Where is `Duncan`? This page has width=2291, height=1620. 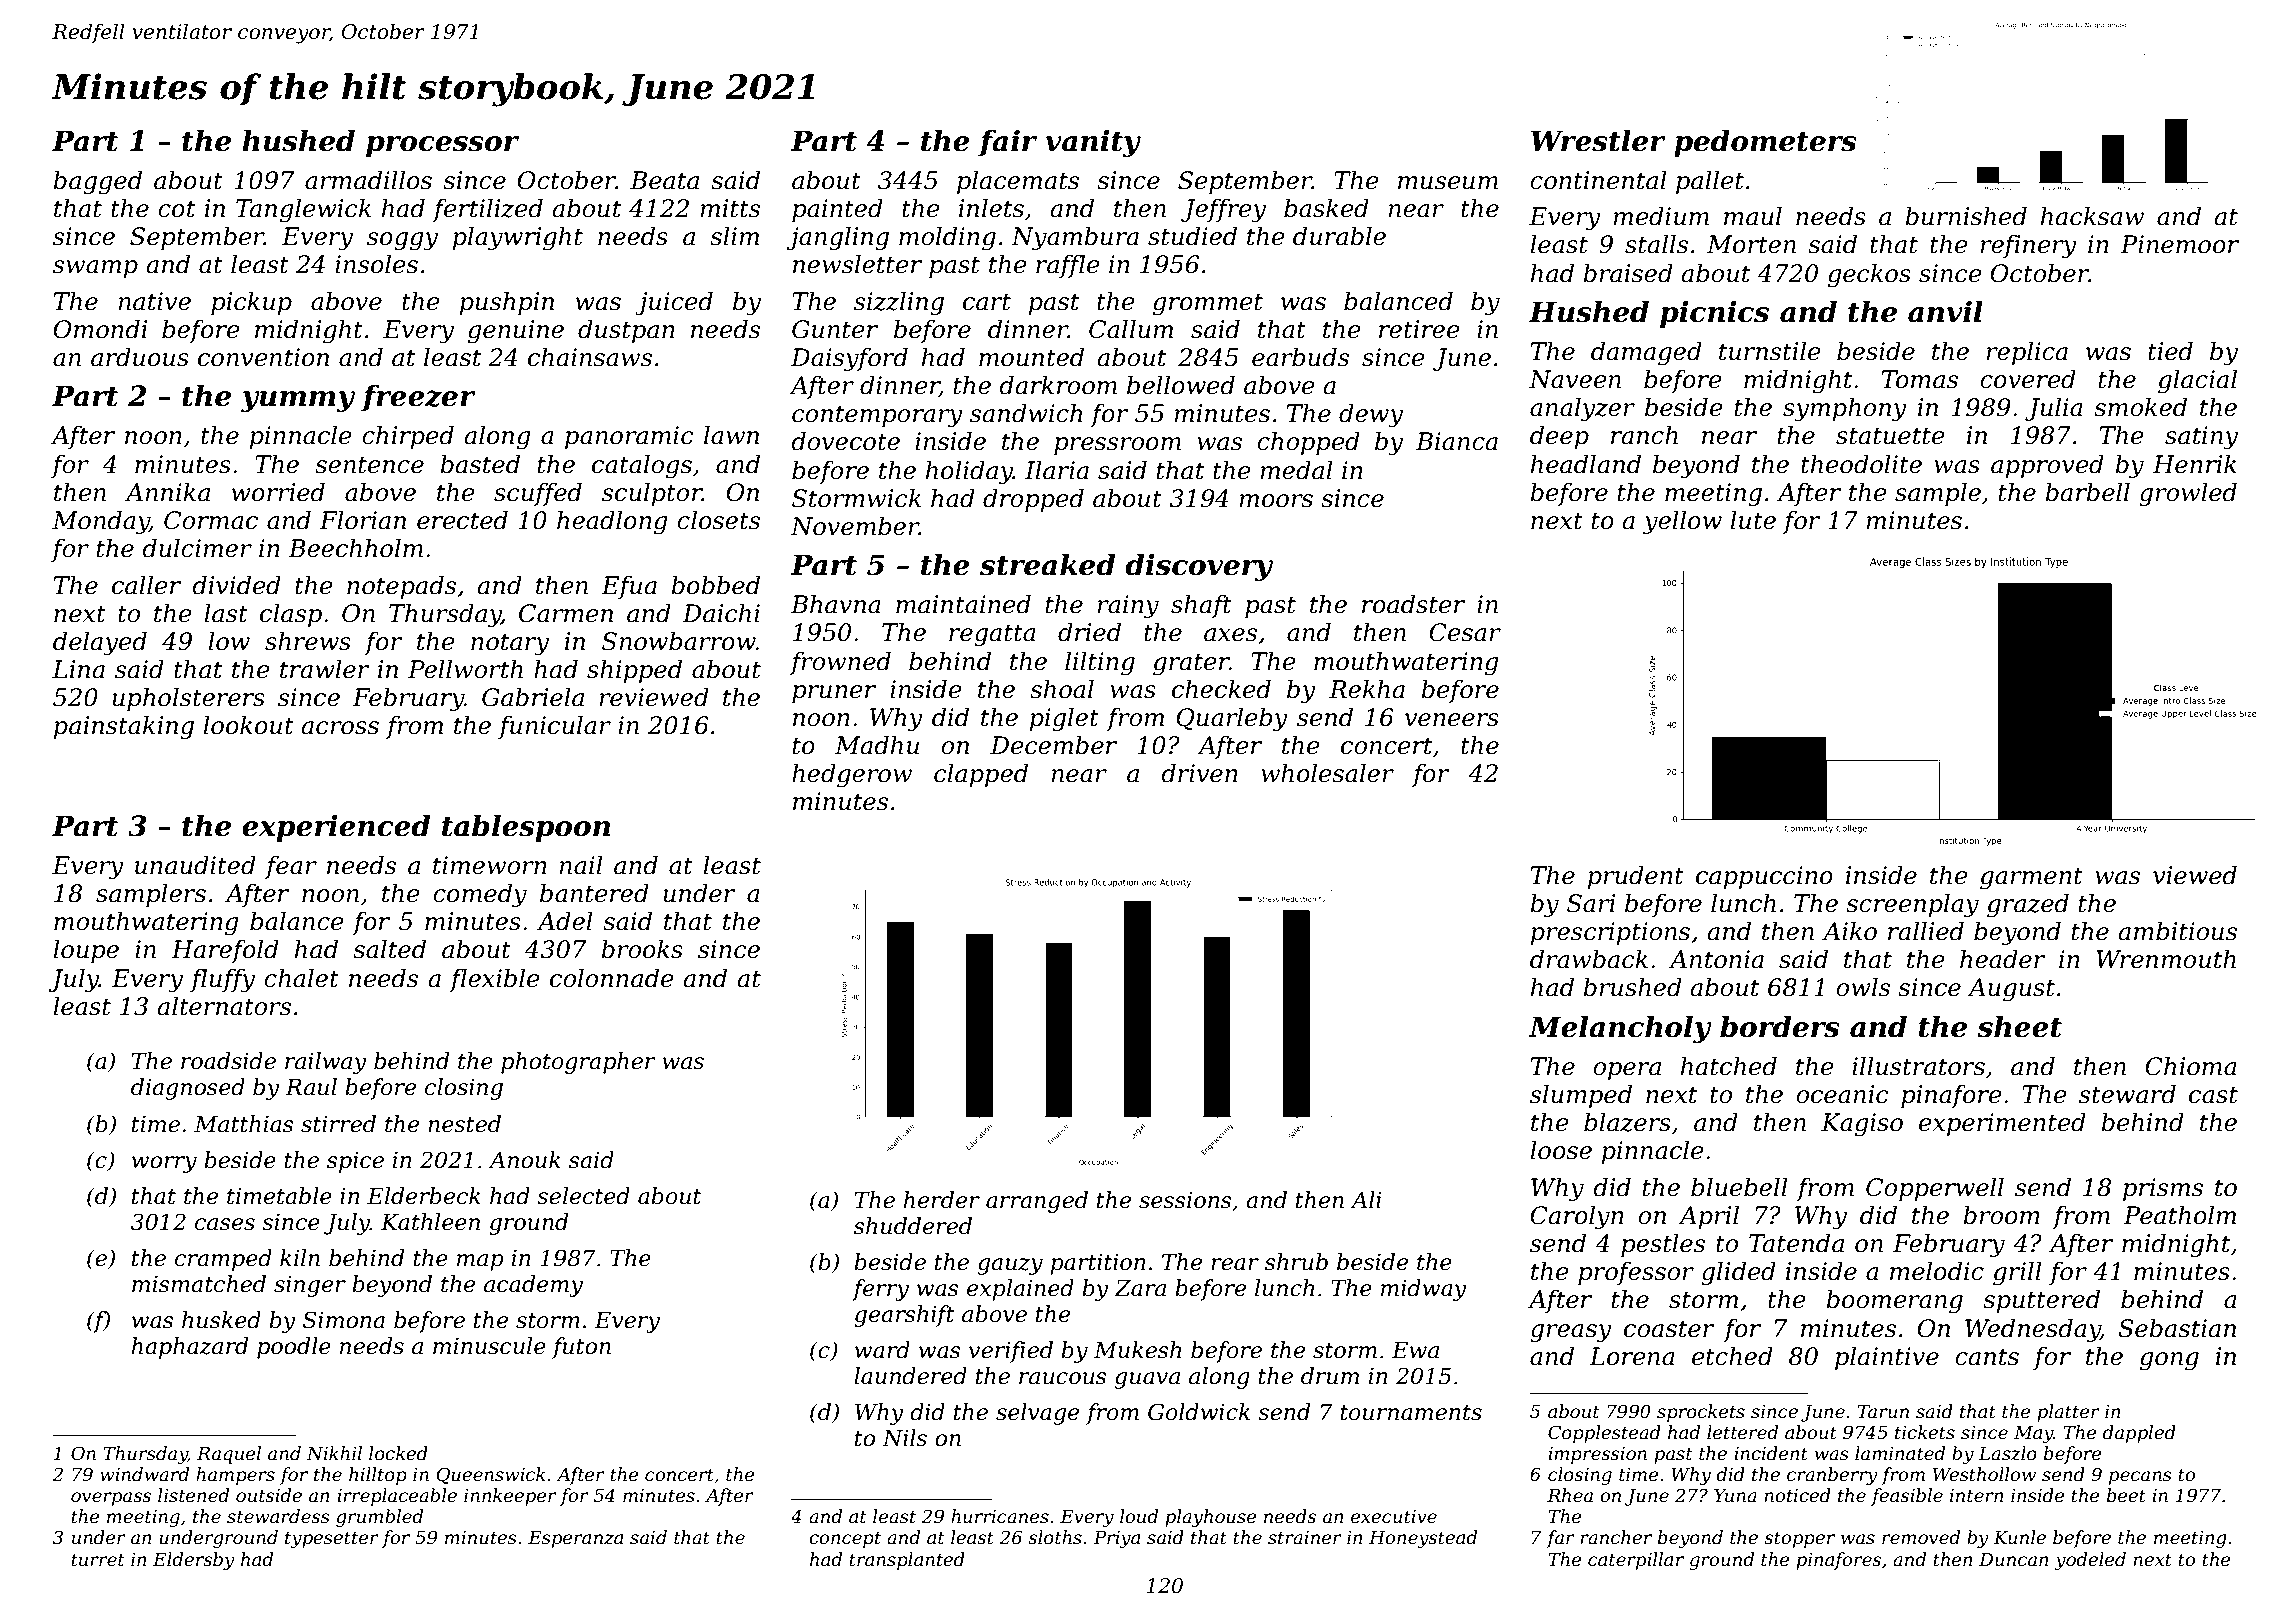 Duncan is located at coordinates (2014, 1559).
